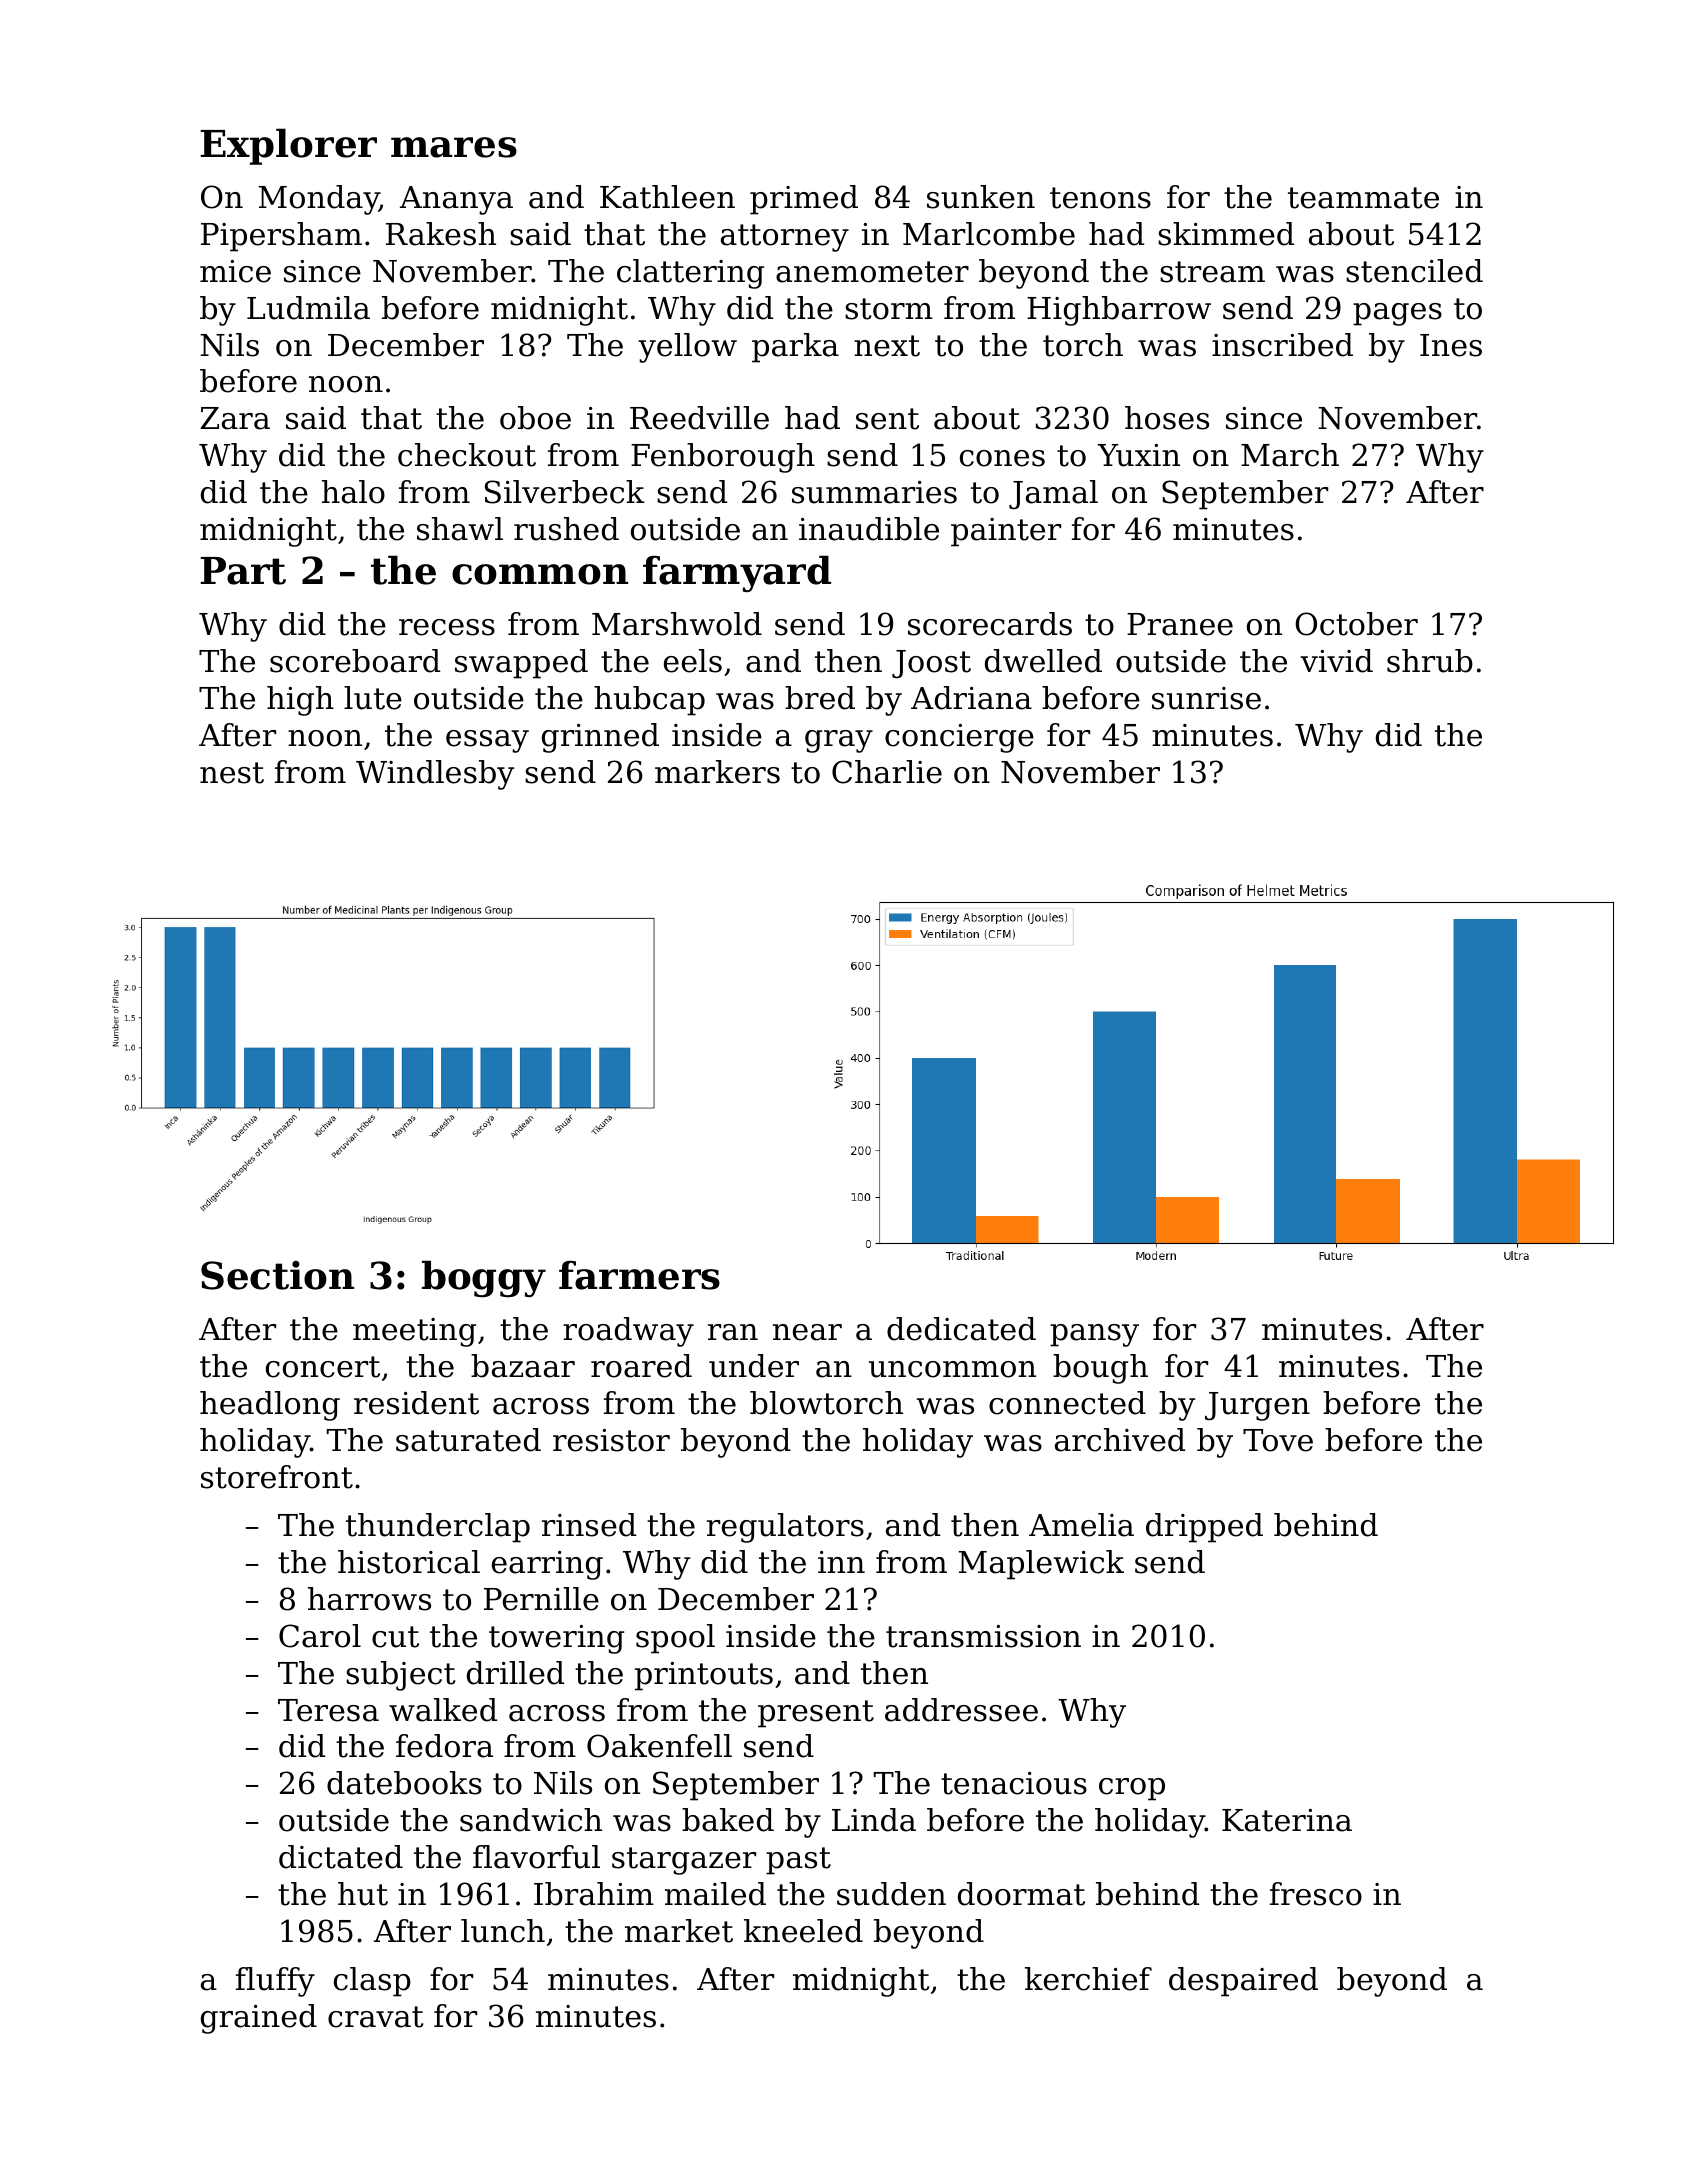  Describe the element at coordinates (541, 1599) in the document. I see `Pernille` at that location.
